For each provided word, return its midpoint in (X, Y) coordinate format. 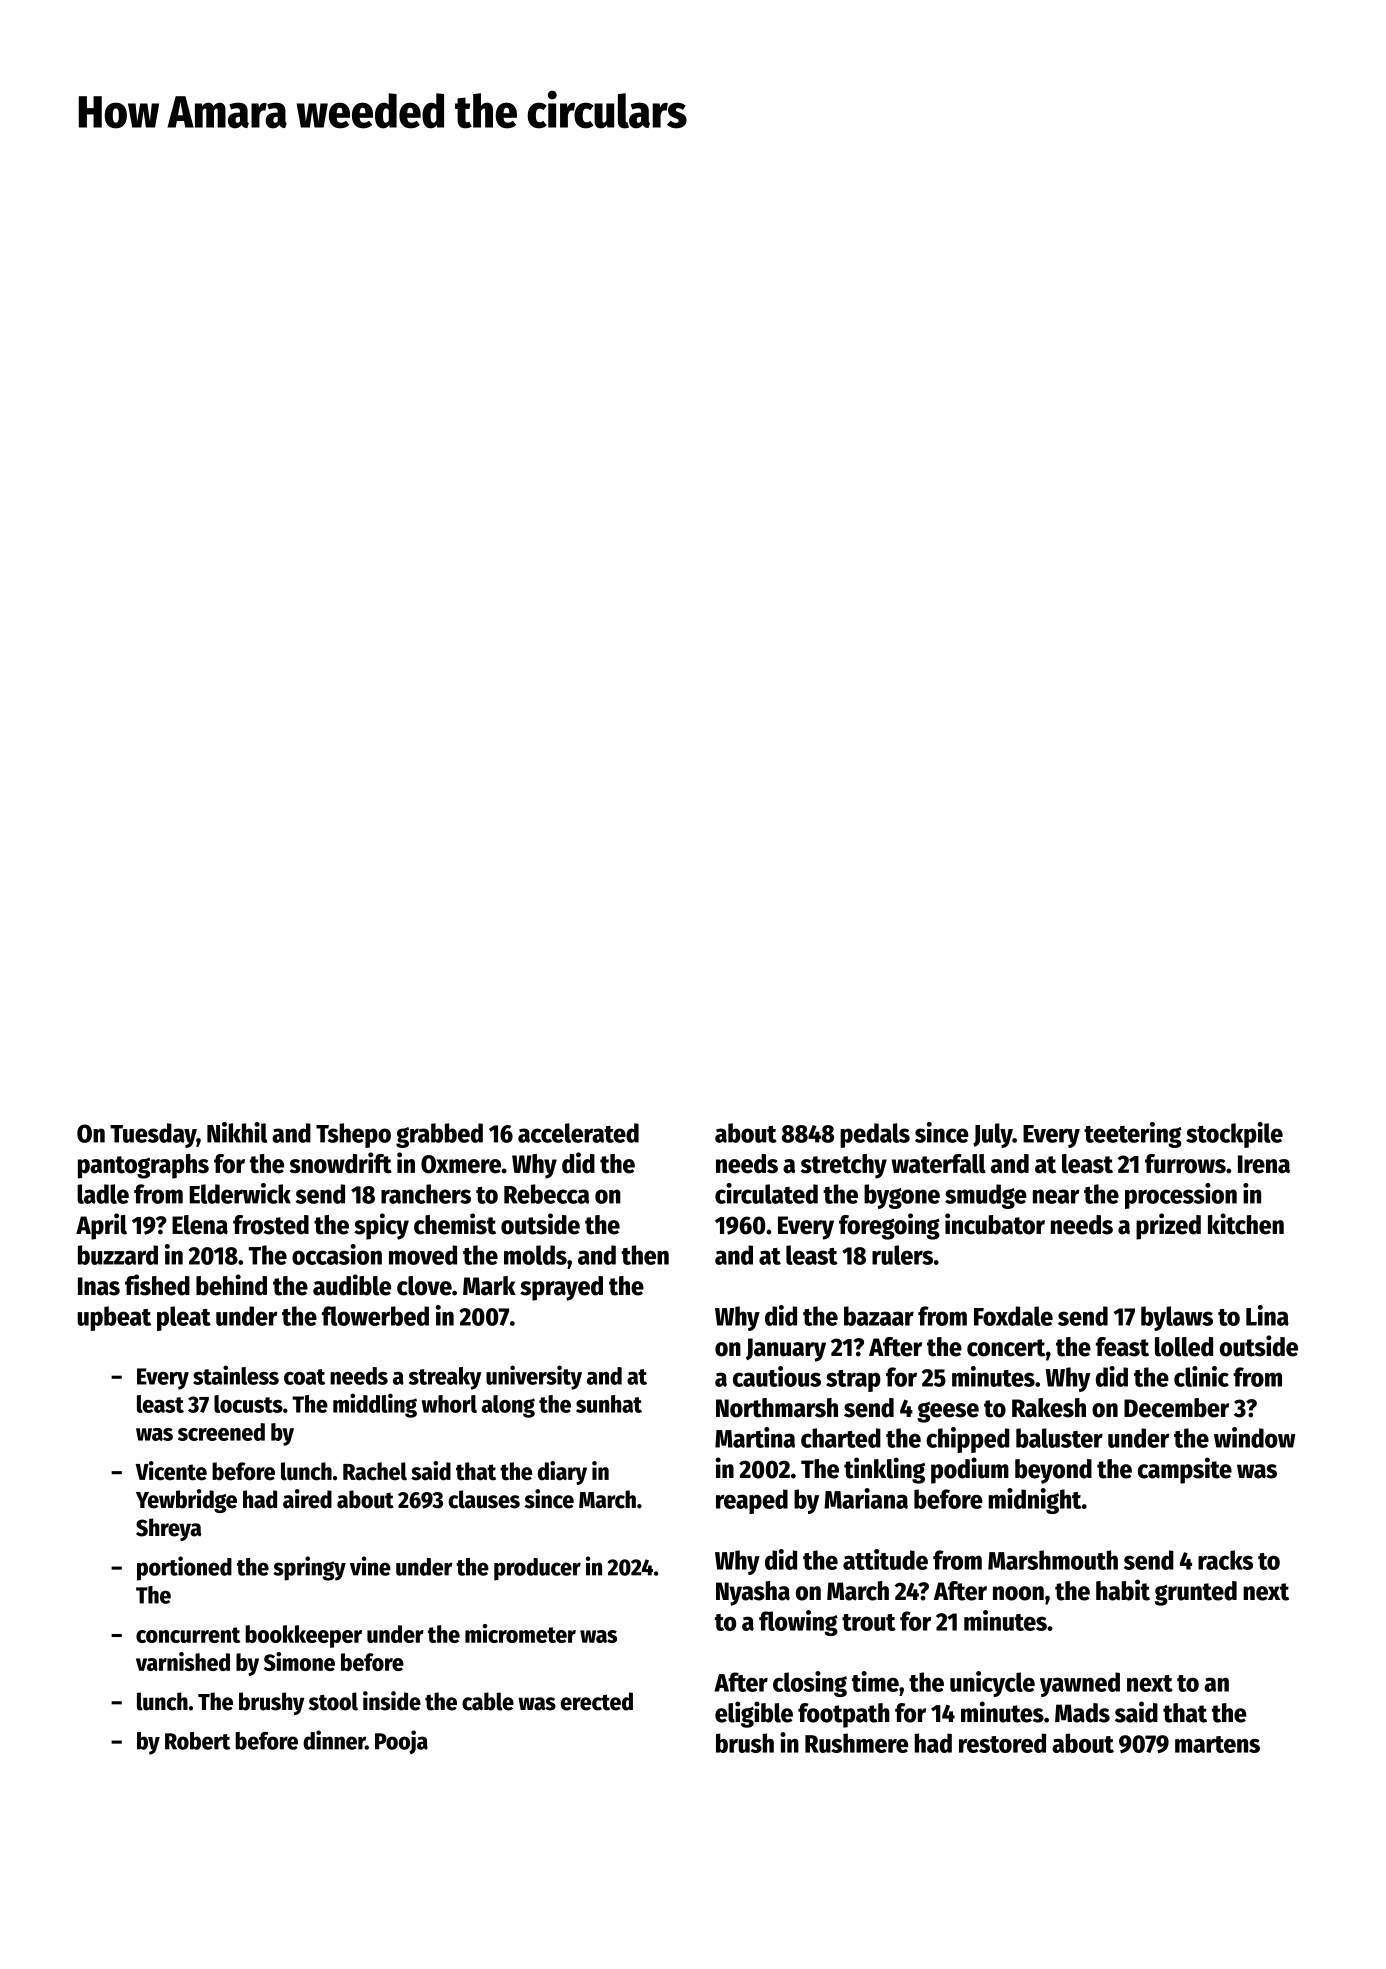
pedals (875, 1135)
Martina (755, 1437)
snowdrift (341, 1163)
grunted (1196, 1593)
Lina (1267, 1315)
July (993, 1135)
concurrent (188, 1635)
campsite (1185, 1470)
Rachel (375, 1471)
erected (597, 1701)
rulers (902, 1255)
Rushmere (856, 1743)
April (101, 1226)
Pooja (401, 1742)
